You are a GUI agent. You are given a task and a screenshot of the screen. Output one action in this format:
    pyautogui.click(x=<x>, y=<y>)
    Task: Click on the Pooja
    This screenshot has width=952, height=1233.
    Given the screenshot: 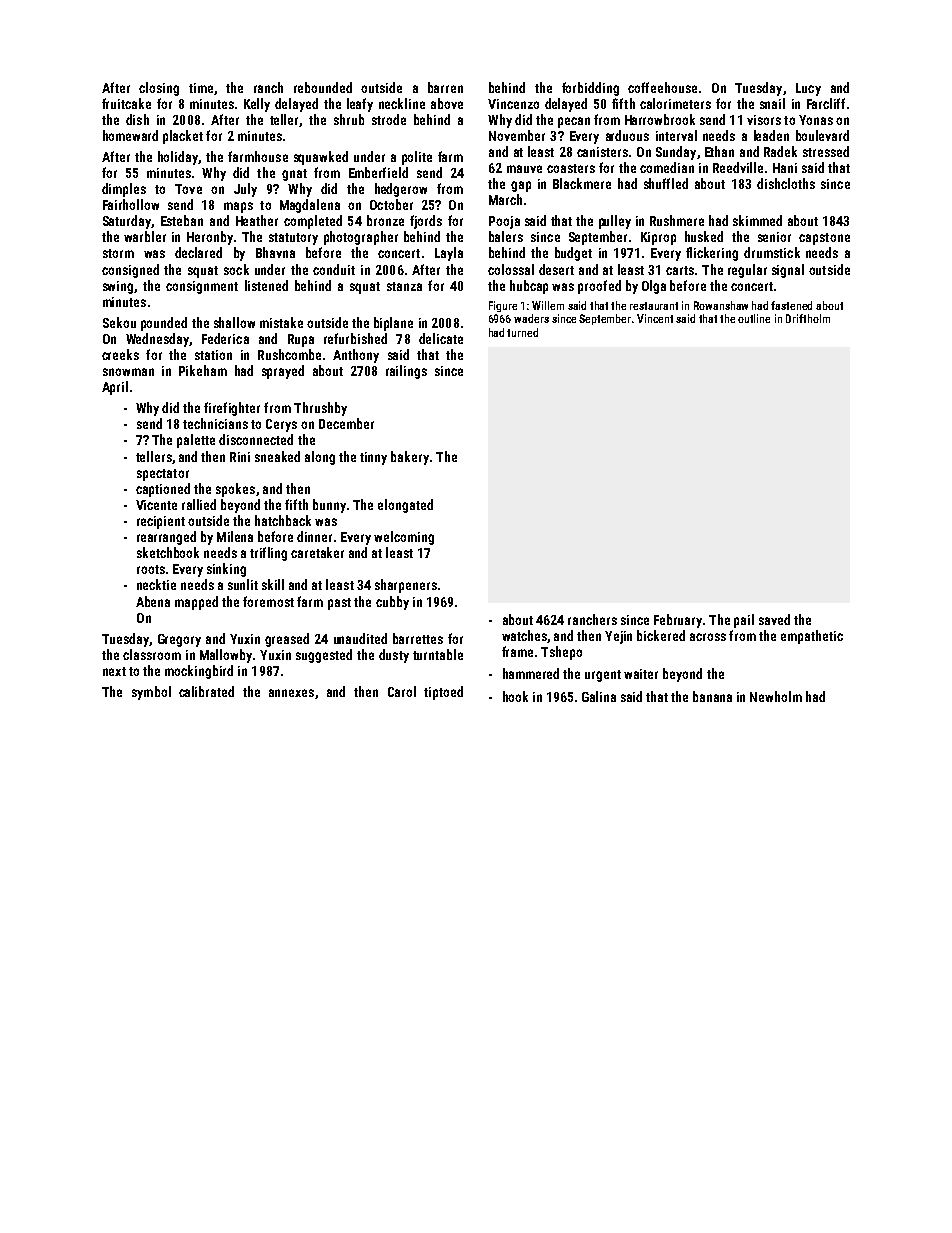 What is the action you would take?
    pyautogui.click(x=504, y=222)
